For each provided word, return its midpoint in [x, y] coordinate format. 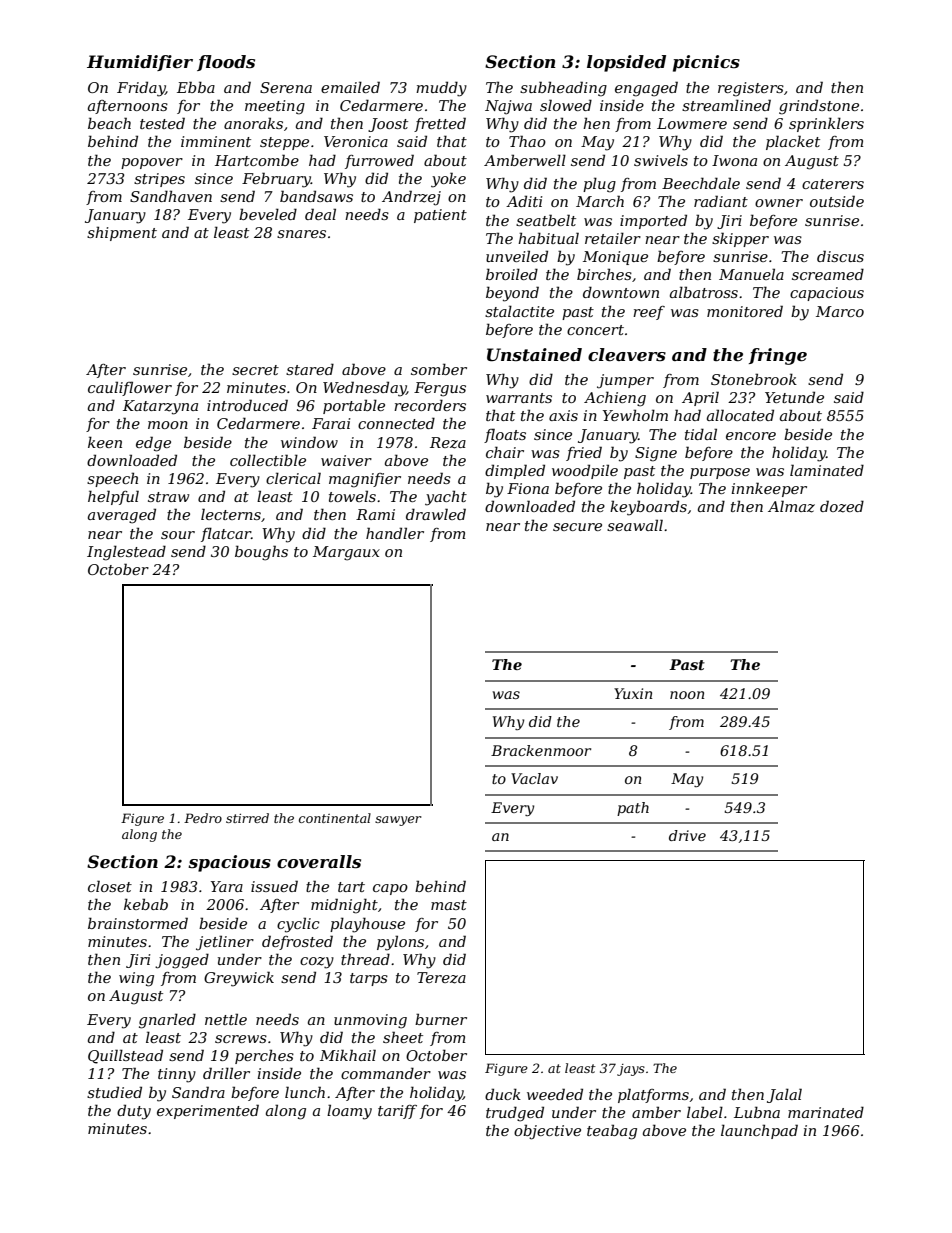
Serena [286, 87]
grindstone [819, 107]
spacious [229, 863]
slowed [566, 105]
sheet [403, 1037]
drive [687, 835]
